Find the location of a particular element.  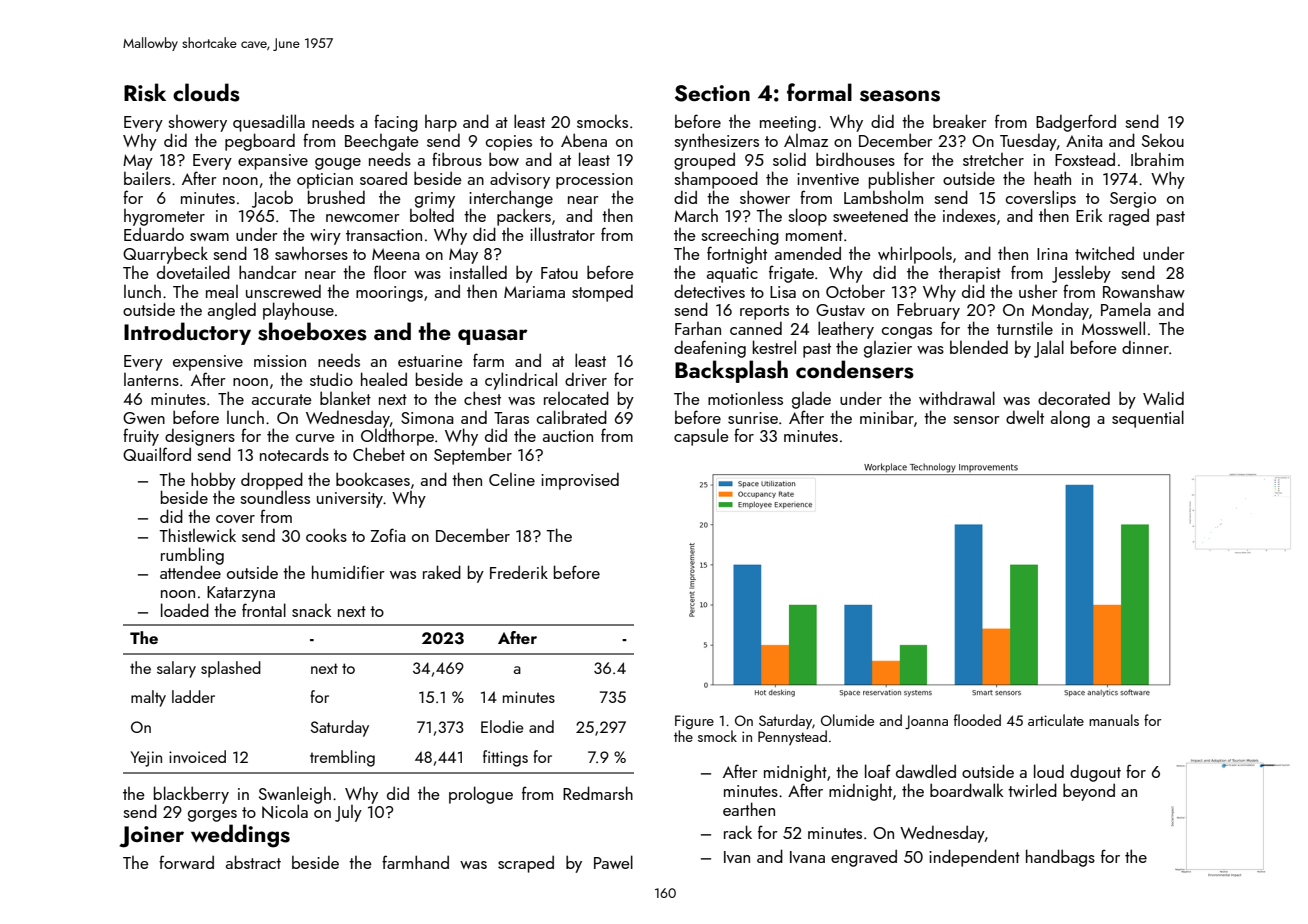

Pennystead is located at coordinates (792, 737).
